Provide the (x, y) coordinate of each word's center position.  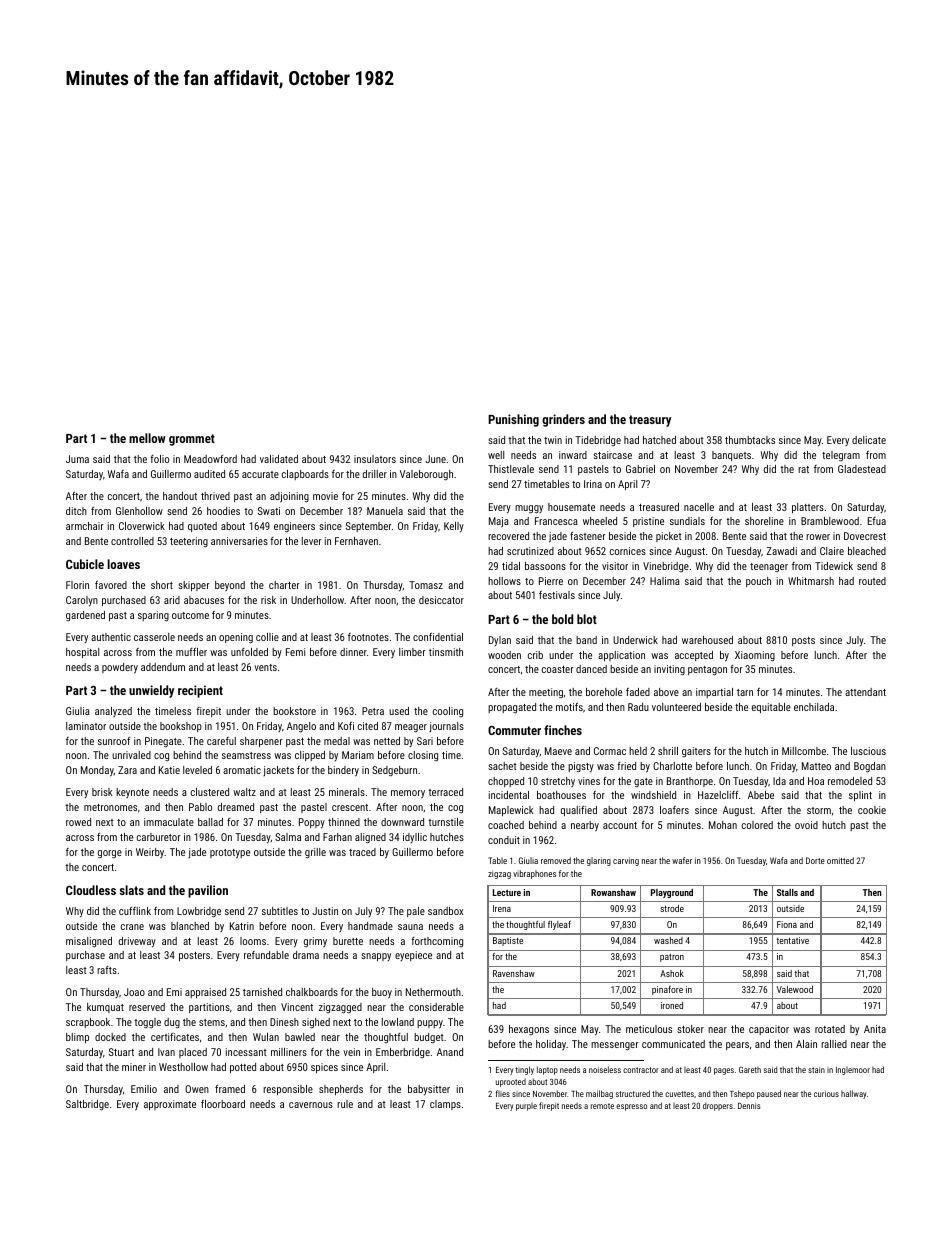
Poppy (312, 823)
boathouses (561, 795)
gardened (85, 616)
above (666, 692)
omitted (840, 860)
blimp (77, 1038)
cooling (448, 712)
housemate (571, 507)
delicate (869, 440)
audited (209, 474)
